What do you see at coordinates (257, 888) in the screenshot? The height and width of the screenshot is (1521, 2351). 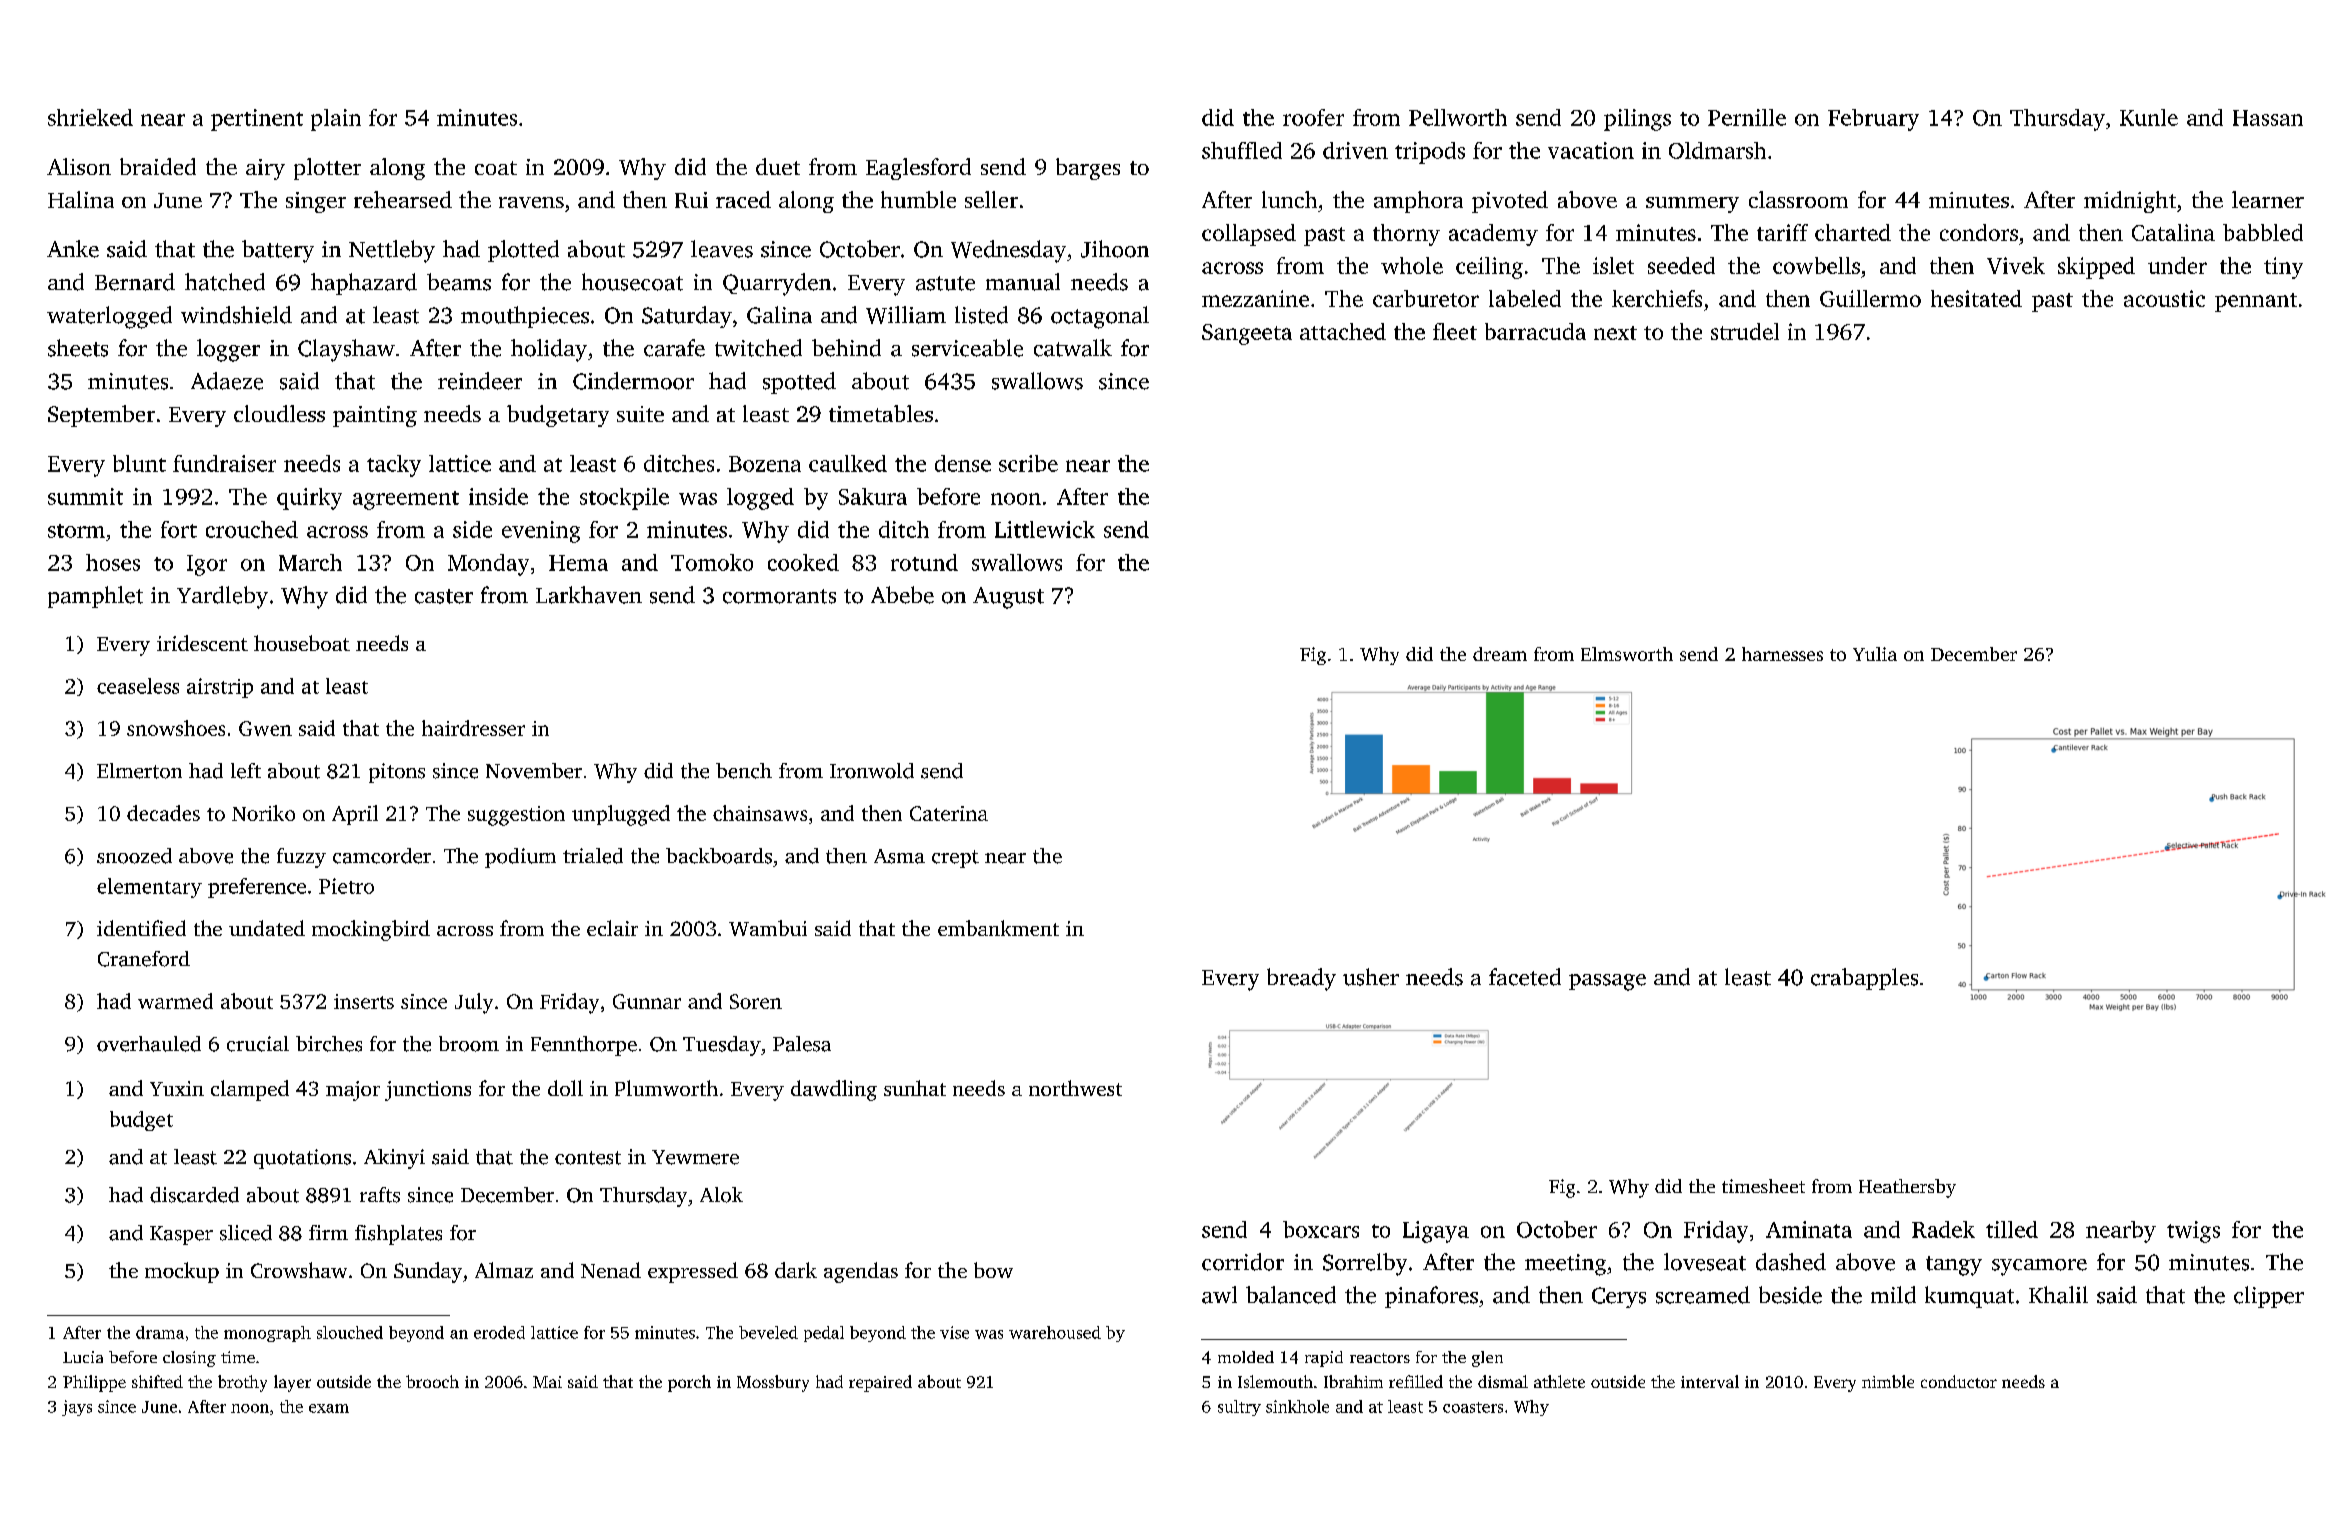 I see `preference` at bounding box center [257, 888].
